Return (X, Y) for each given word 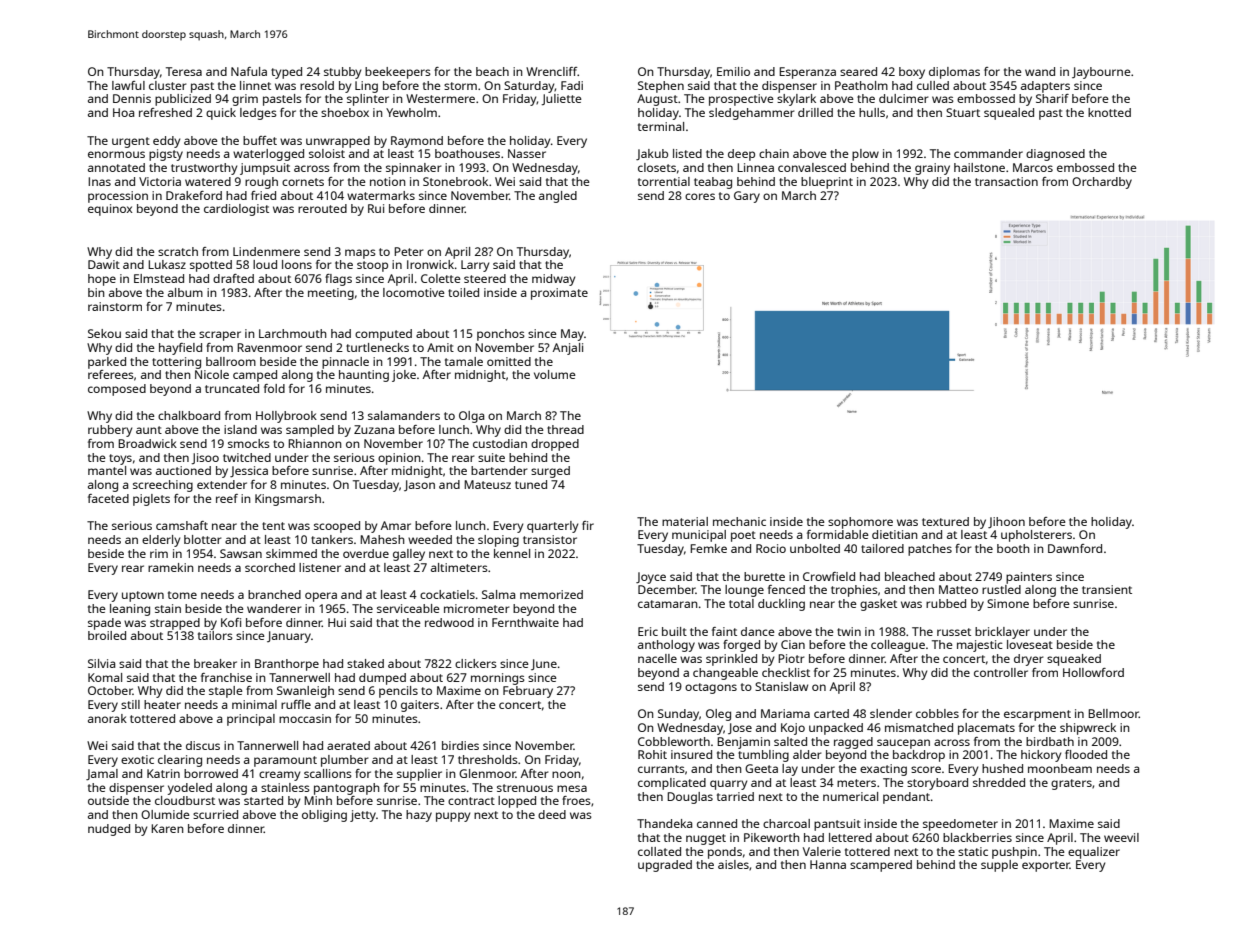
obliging (324, 816)
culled (933, 85)
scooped (337, 527)
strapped (175, 624)
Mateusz (487, 484)
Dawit (104, 264)
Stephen (661, 87)
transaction (1006, 181)
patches (930, 550)
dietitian (895, 534)
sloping (498, 541)
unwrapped (338, 142)
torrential (664, 181)
